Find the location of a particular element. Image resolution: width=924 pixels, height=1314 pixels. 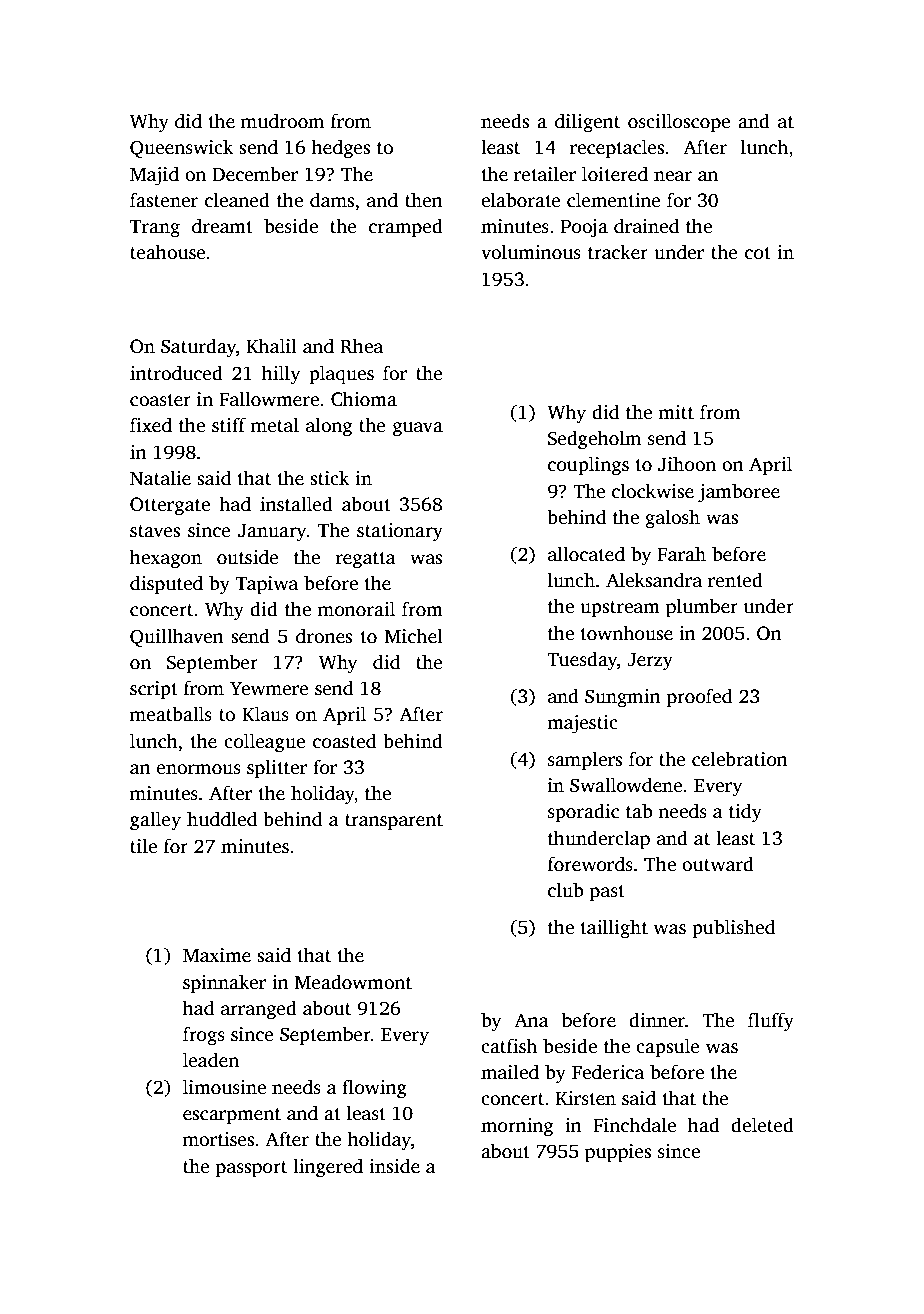

retailer is located at coordinates (545, 174).
